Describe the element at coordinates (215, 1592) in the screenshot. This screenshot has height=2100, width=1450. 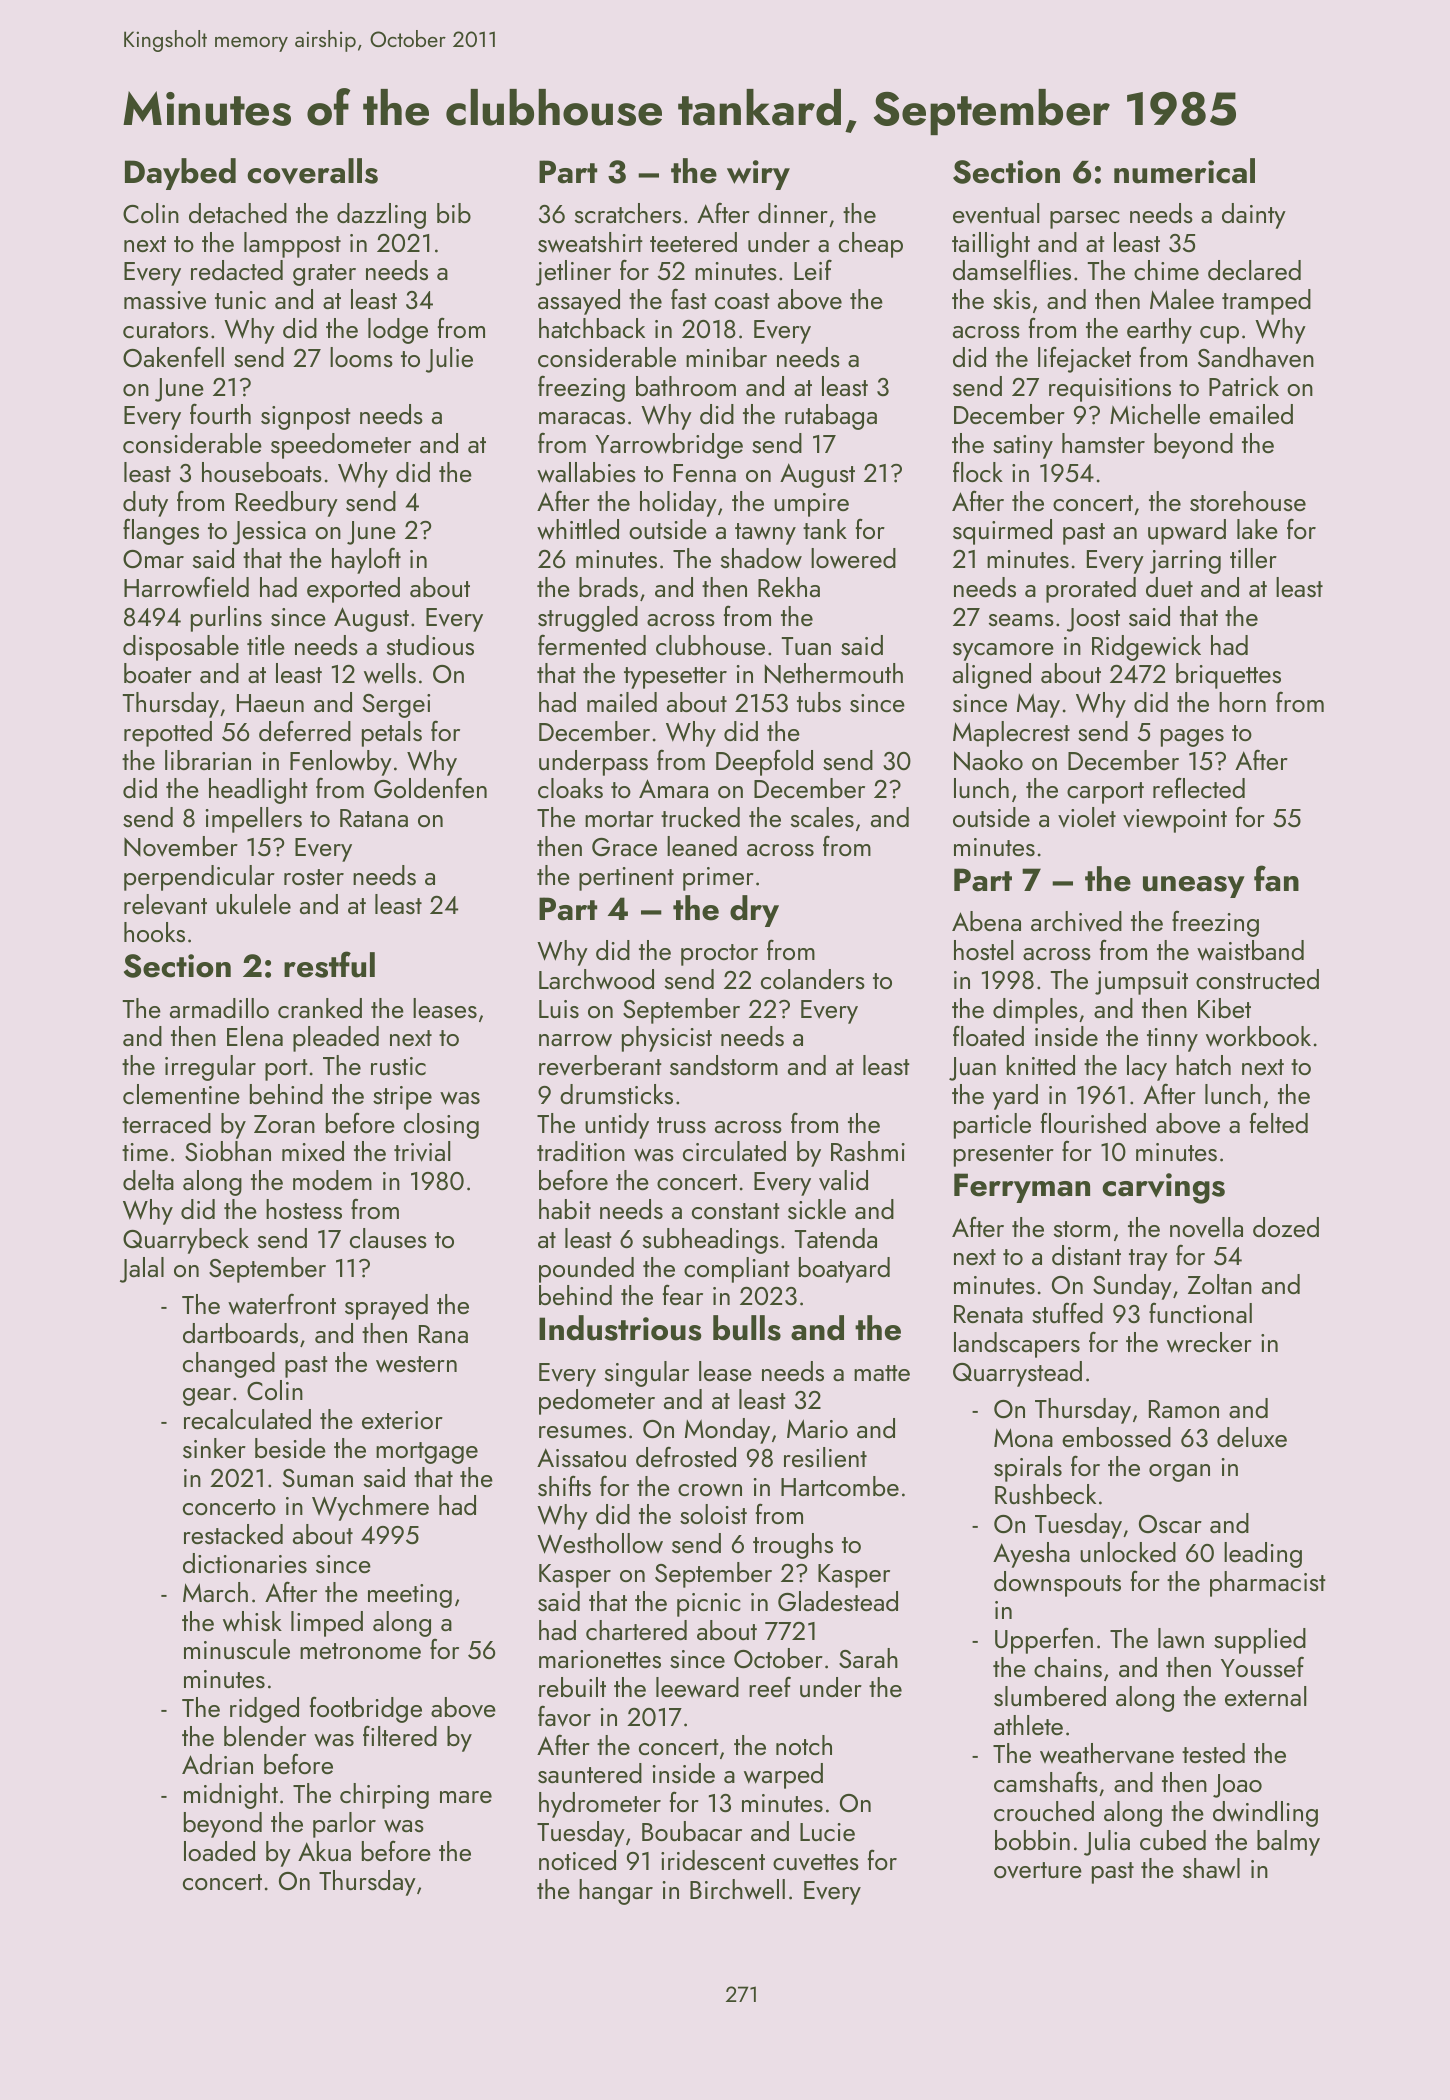
I see `March` at that location.
